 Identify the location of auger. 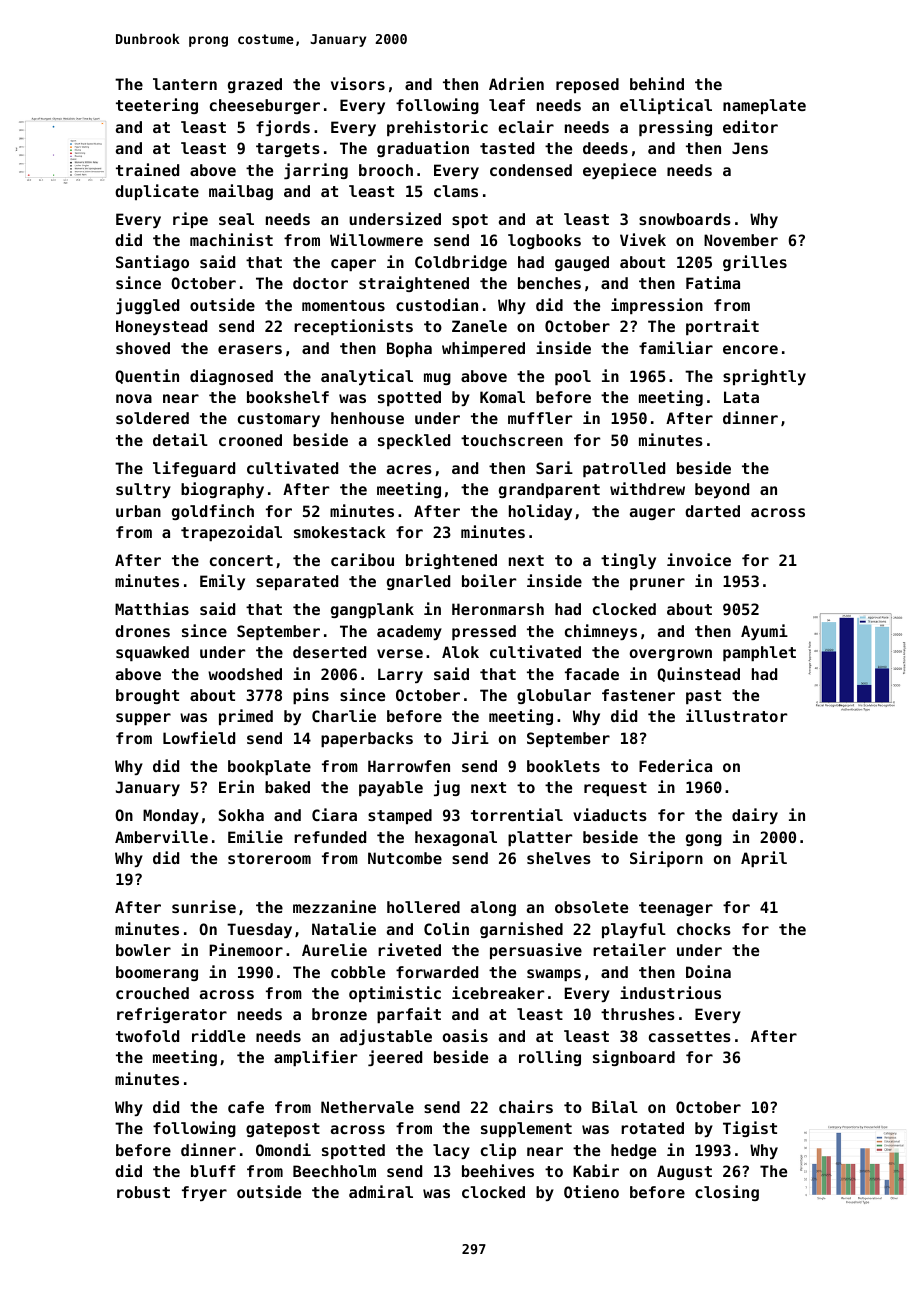
(652, 514).
